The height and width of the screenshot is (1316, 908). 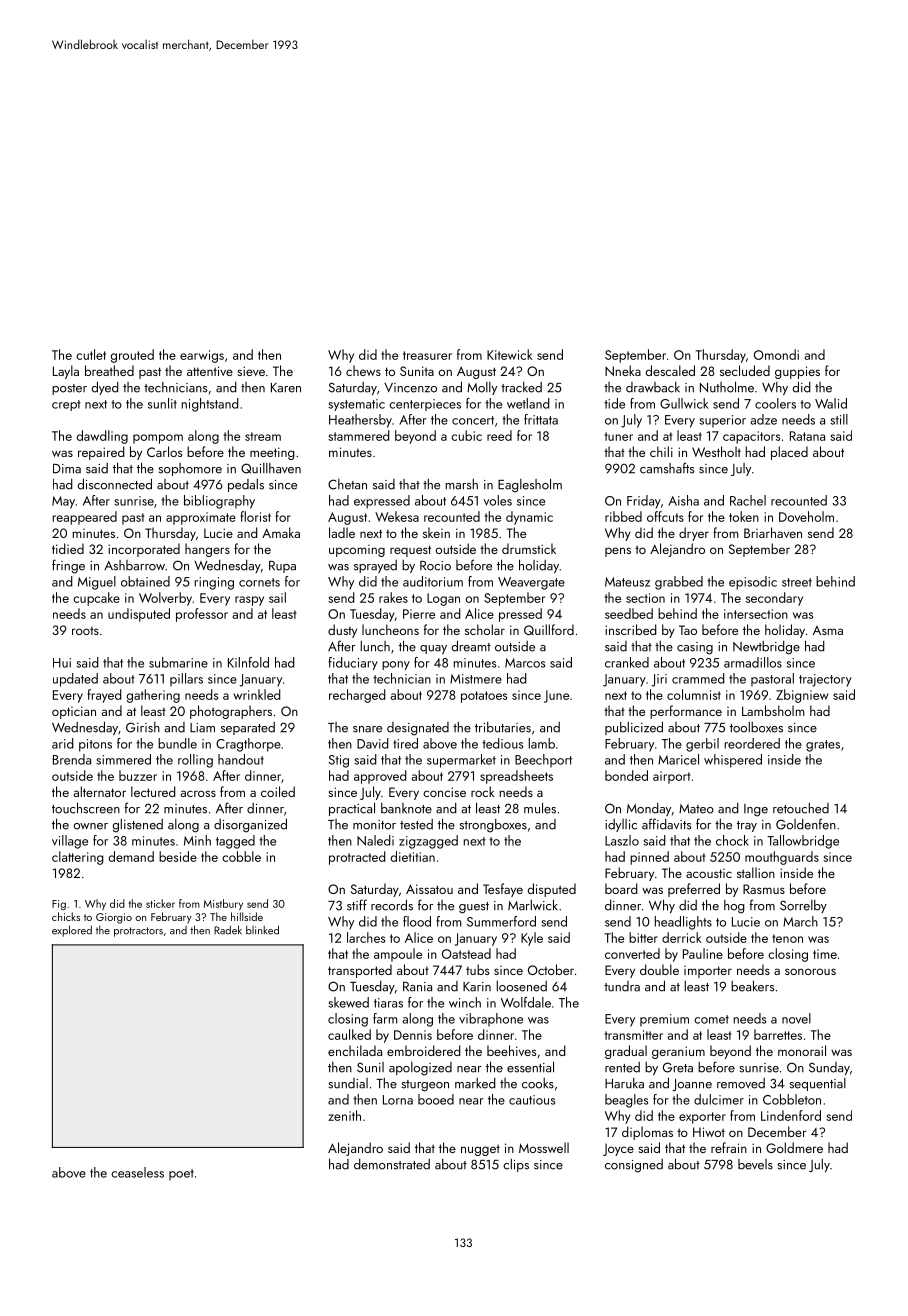 I want to click on Girish, so click(x=143, y=727).
